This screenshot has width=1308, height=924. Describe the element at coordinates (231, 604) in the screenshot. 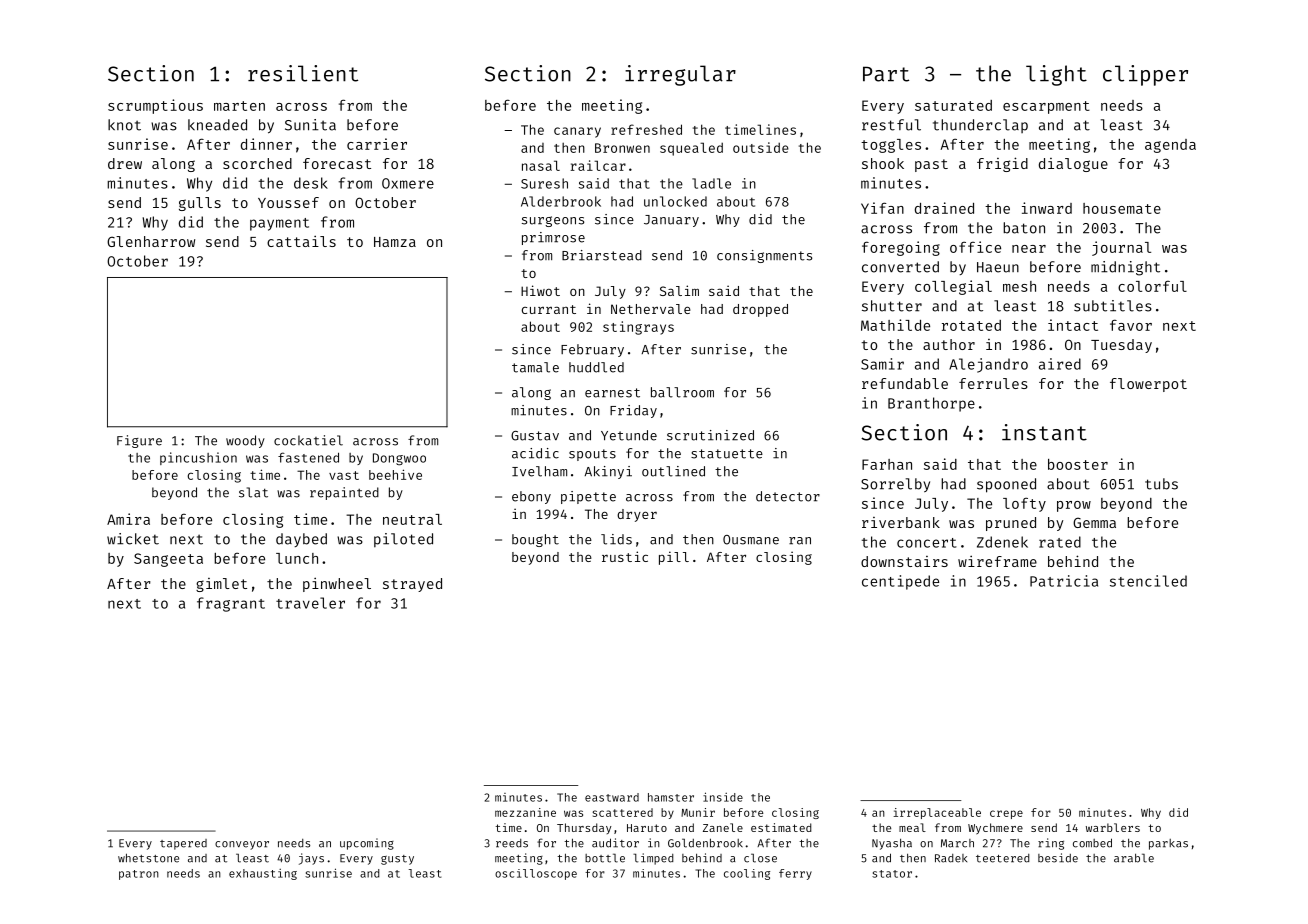

I see `fragrant` at that location.
